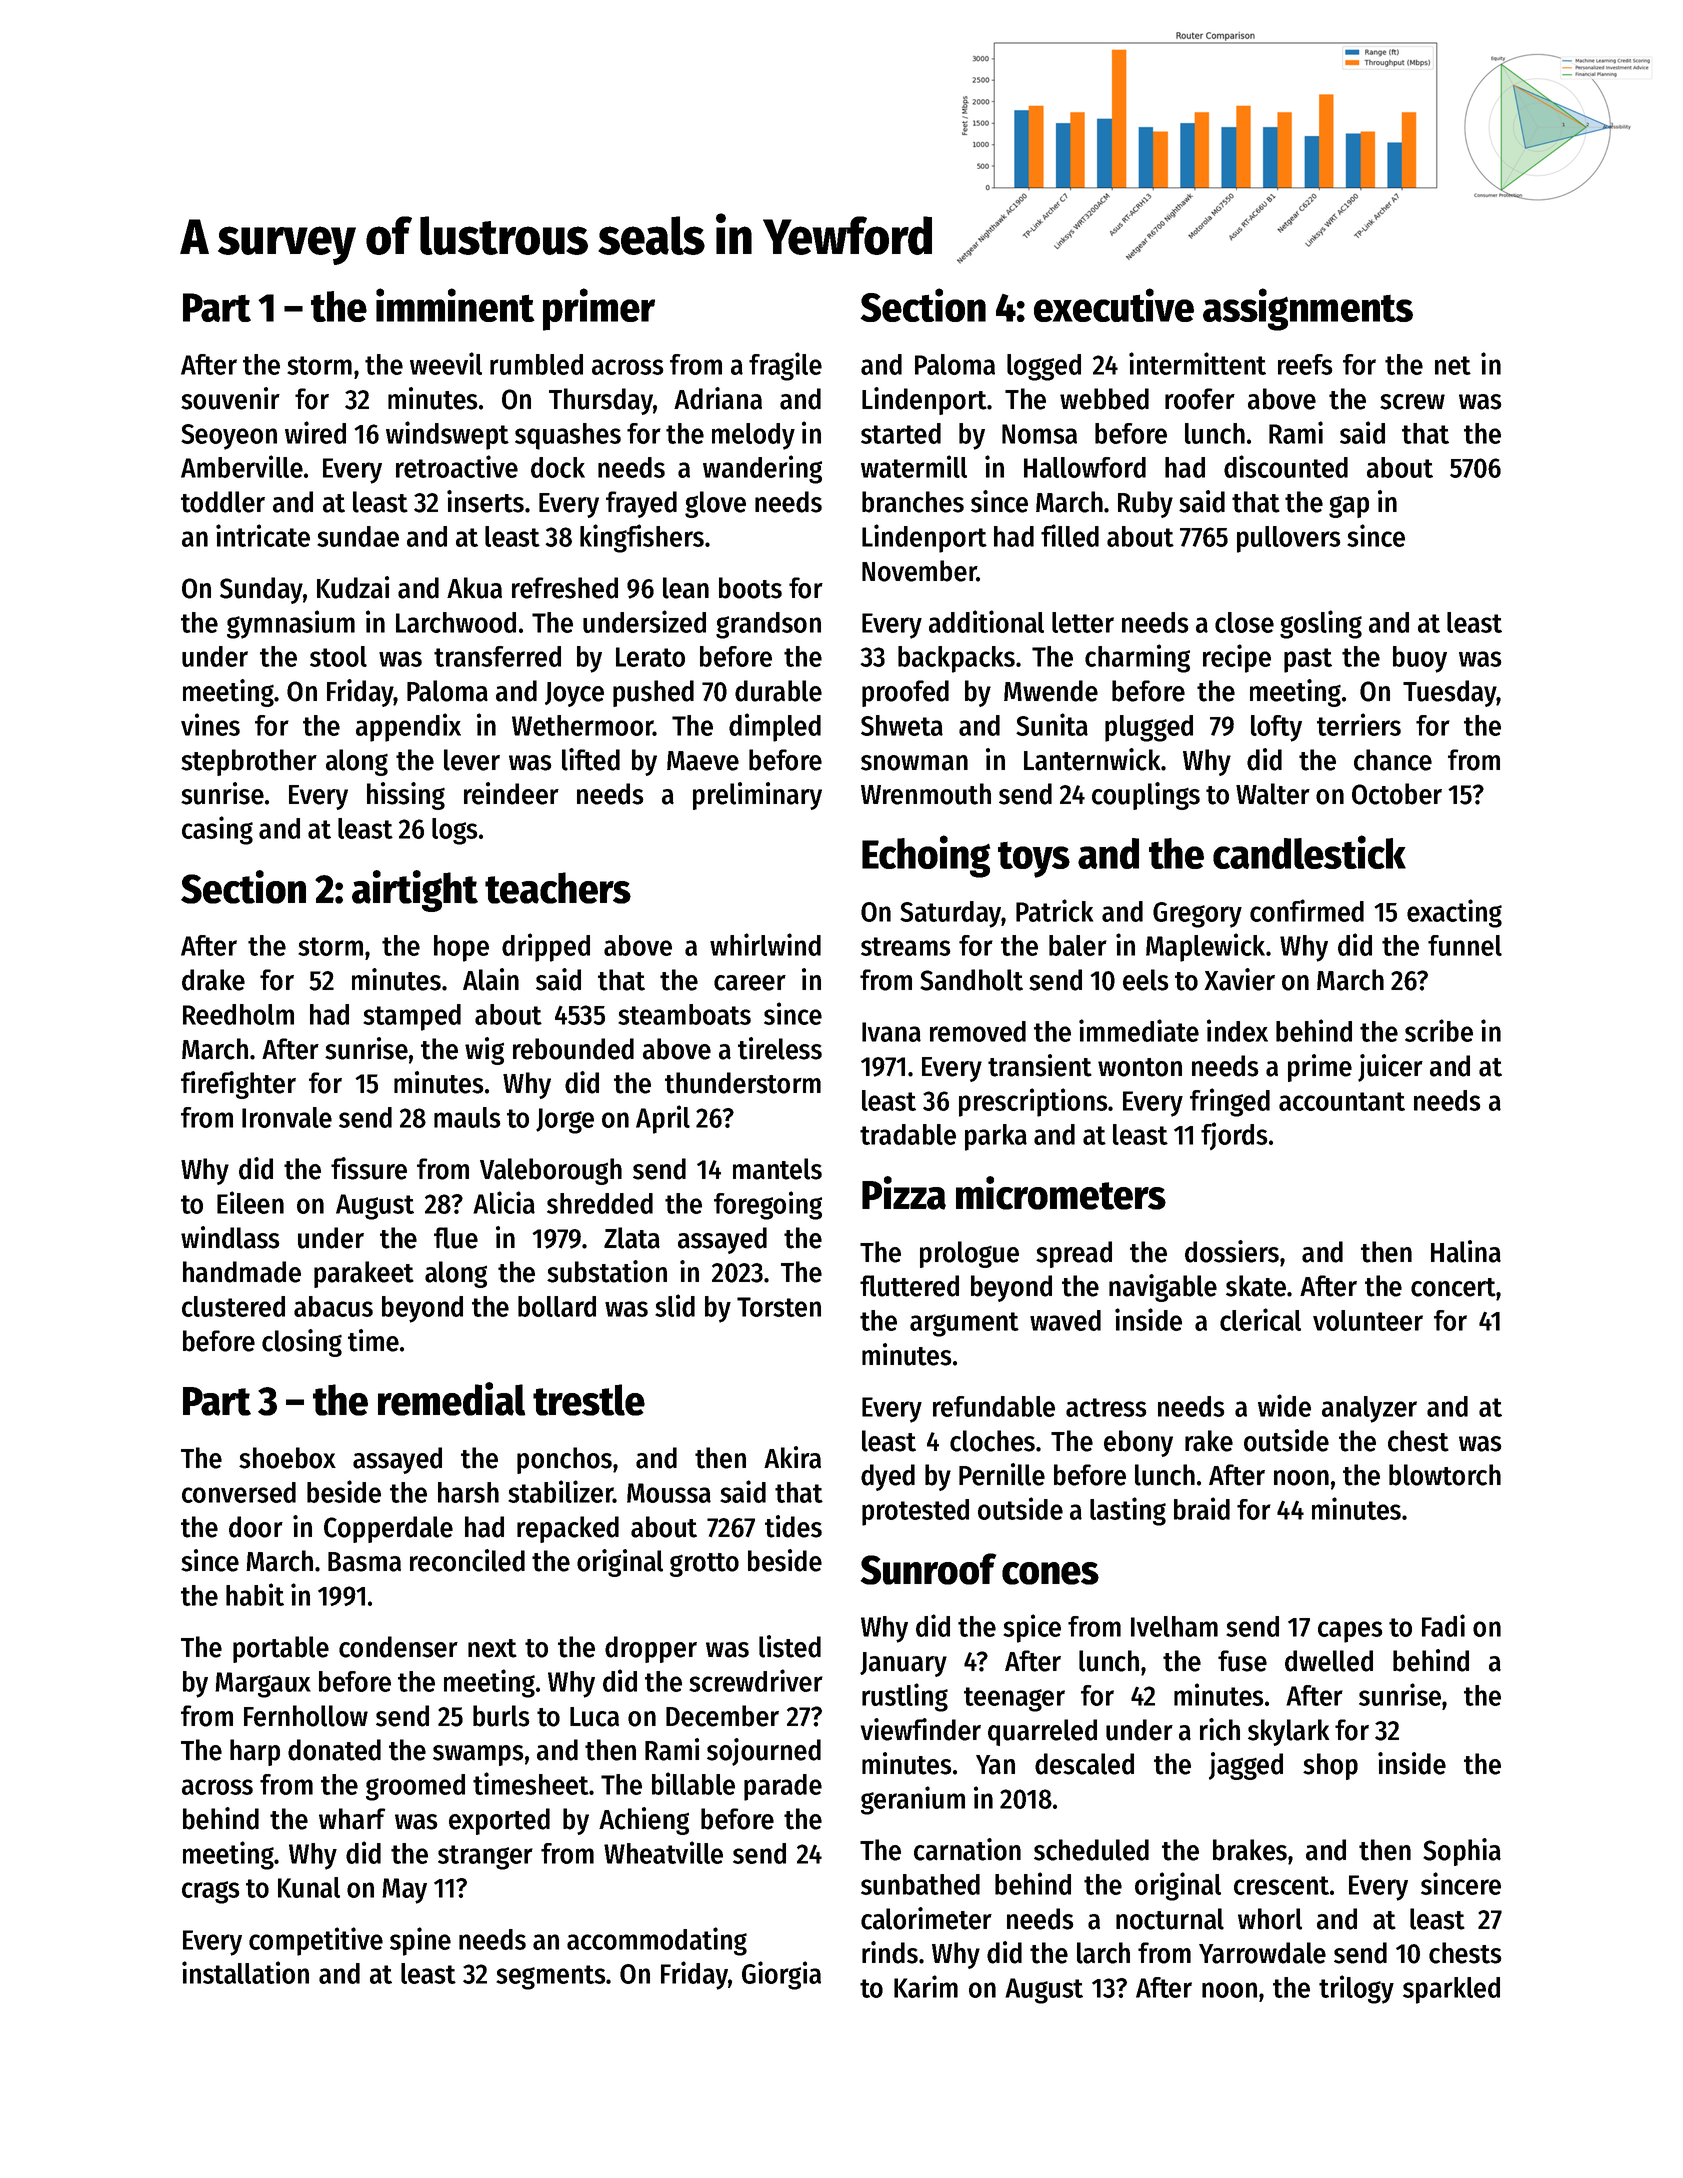 The width and height of the screenshot is (1683, 2178). Describe the element at coordinates (408, 727) in the screenshot. I see `appendix` at that location.
